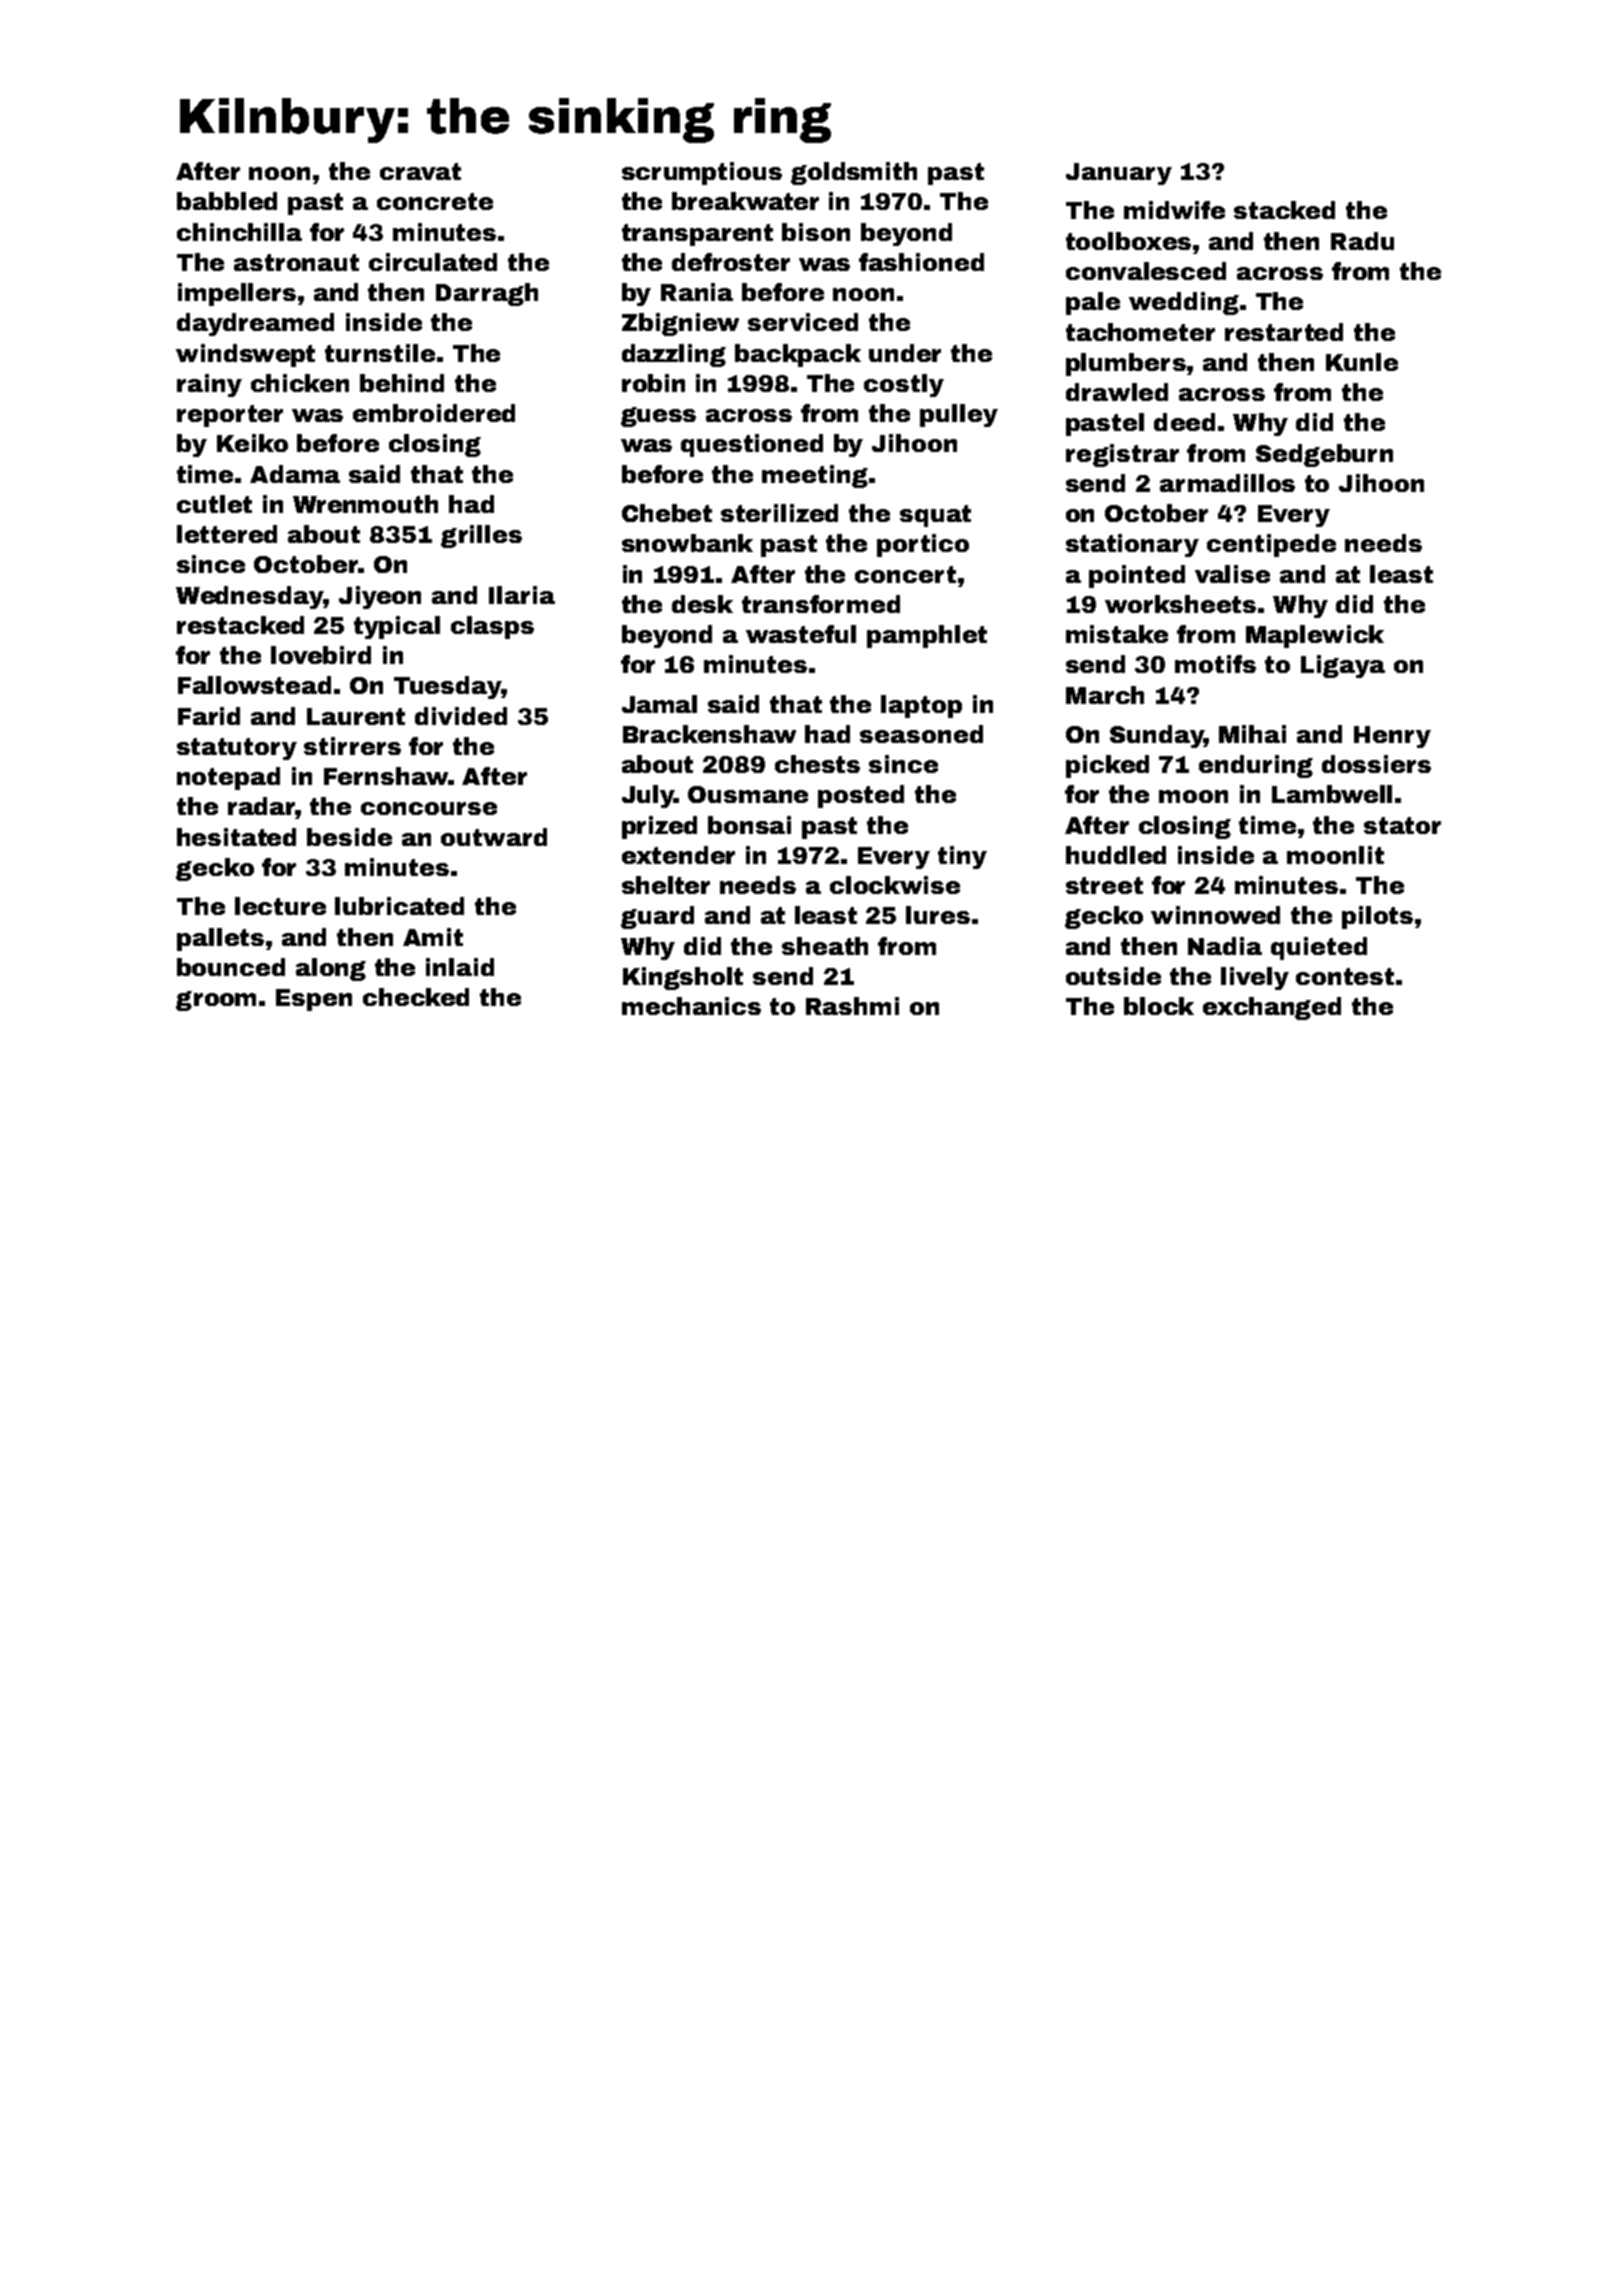  What do you see at coordinates (216, 1001) in the screenshot?
I see `groom` at bounding box center [216, 1001].
